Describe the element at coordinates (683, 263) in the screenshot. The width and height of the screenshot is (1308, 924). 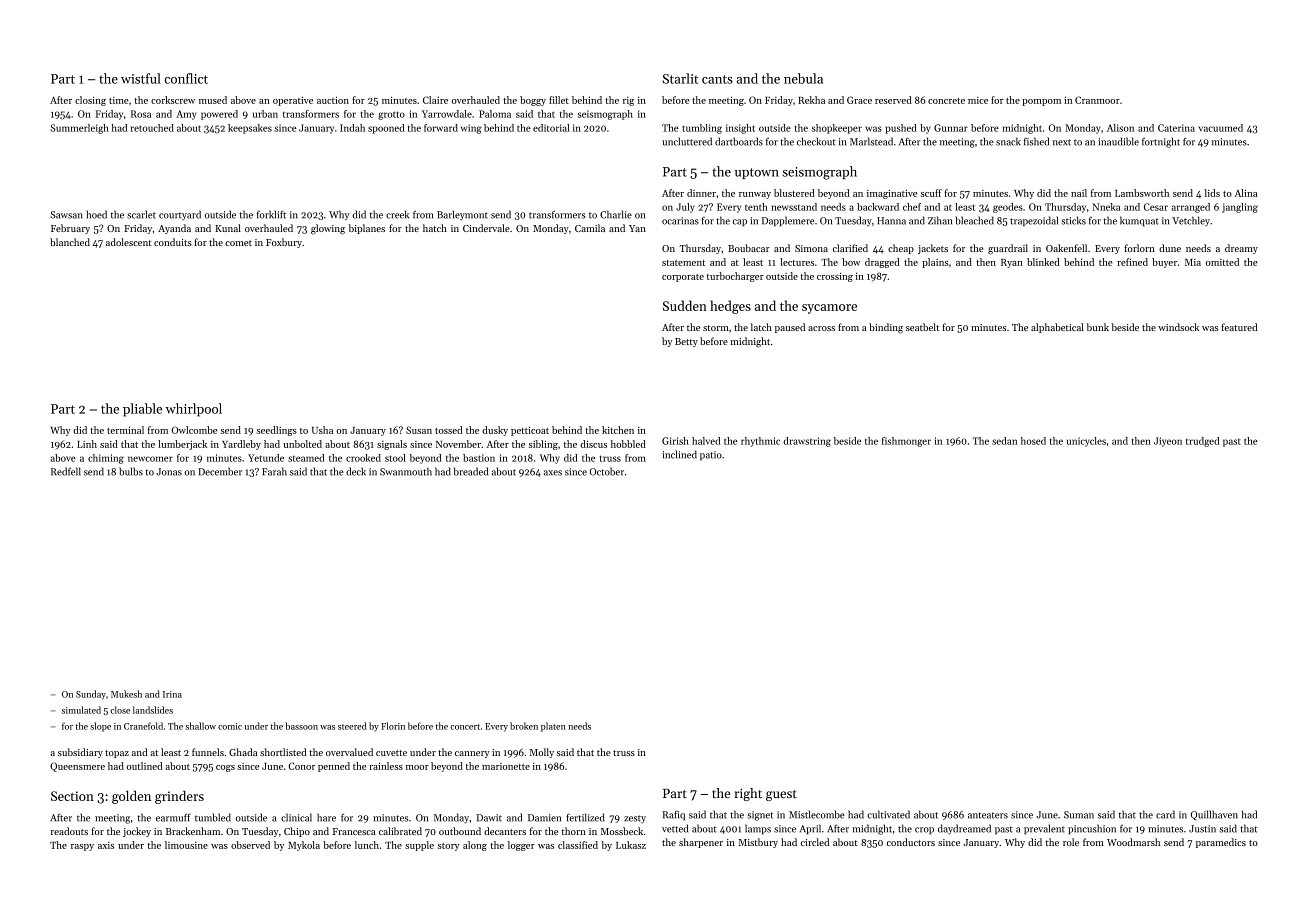
I see `statement` at that location.
